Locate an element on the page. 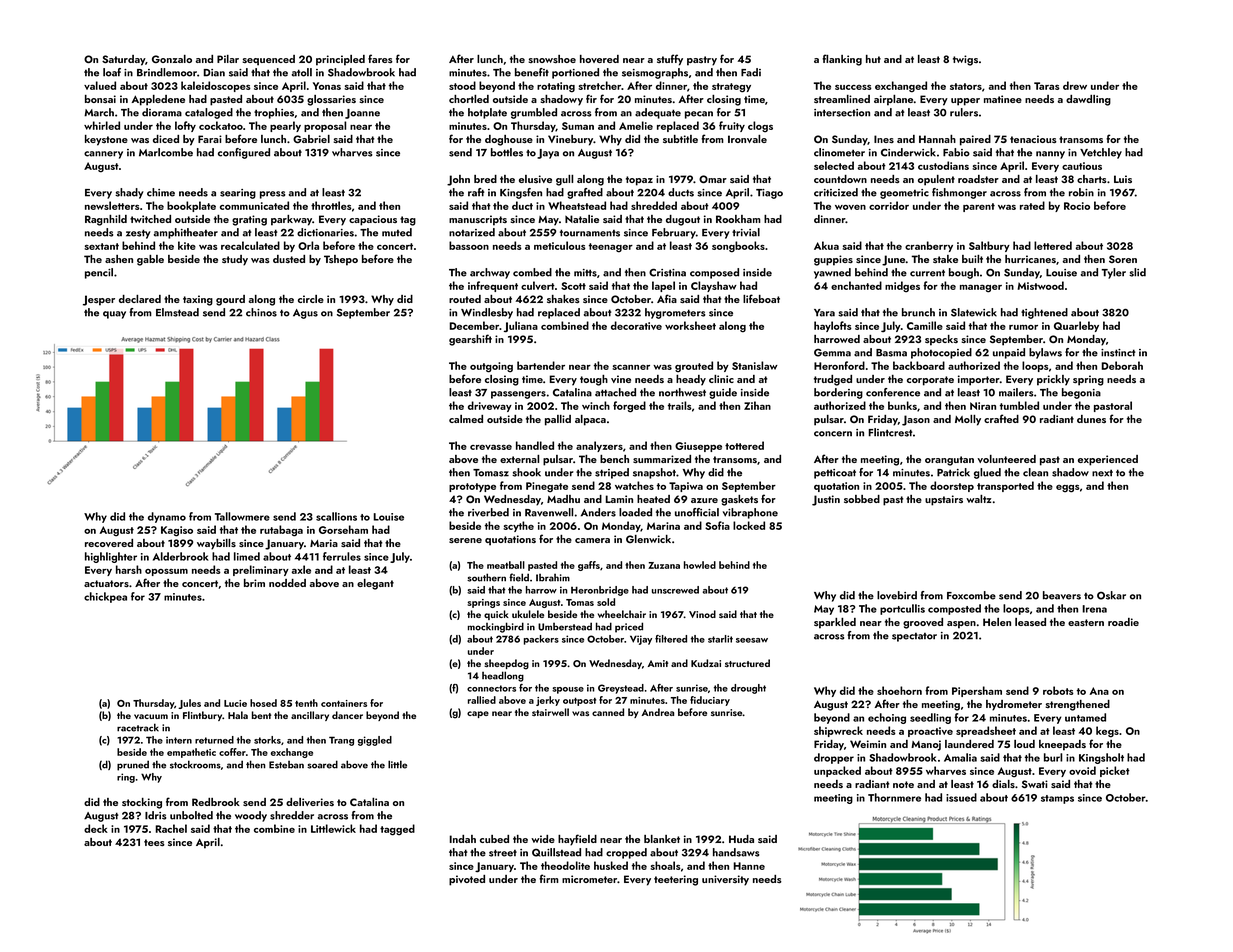 The width and height of the image is (1233, 952). dawdling is located at coordinates (1088, 100).
